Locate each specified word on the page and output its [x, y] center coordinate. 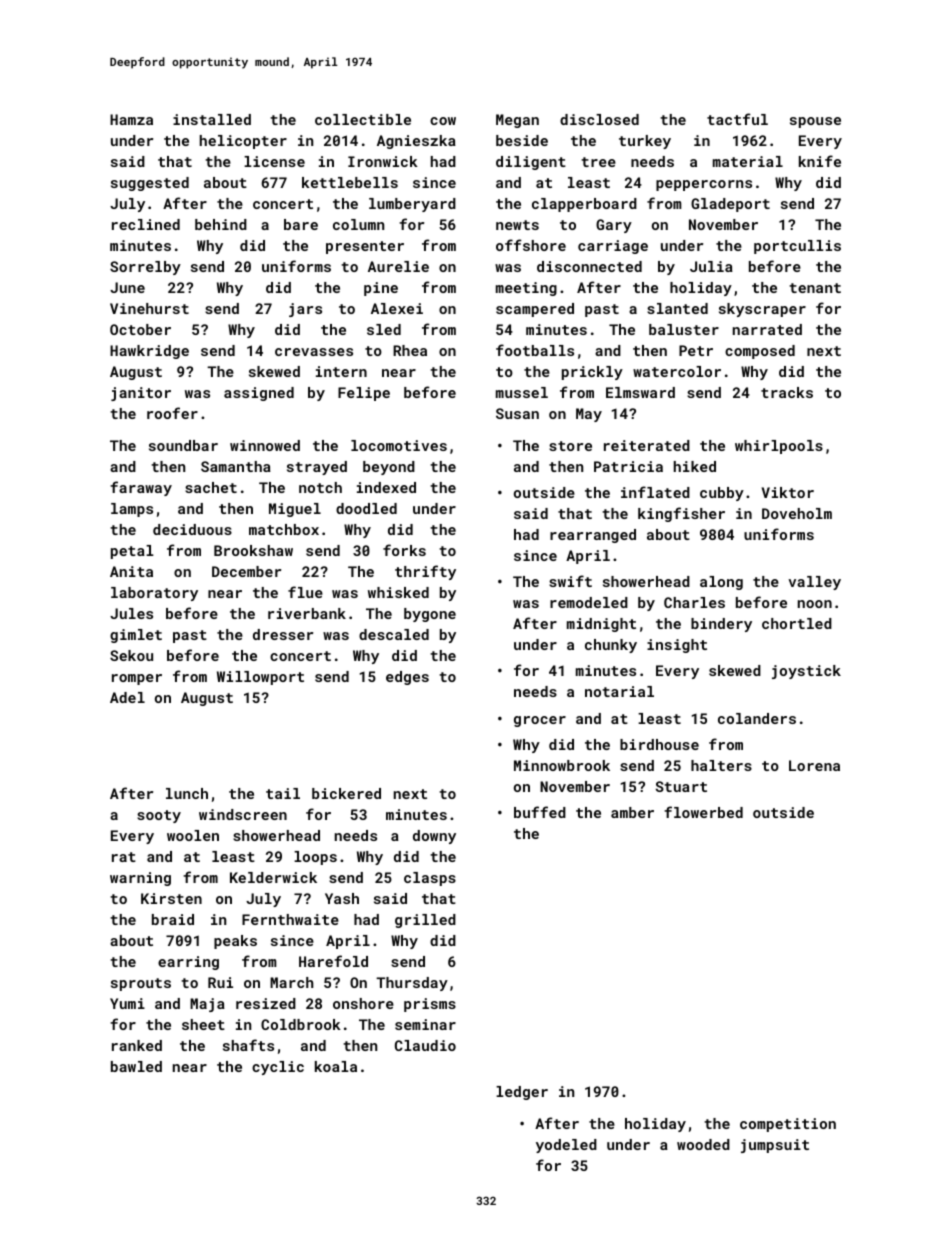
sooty [159, 816]
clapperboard [584, 205]
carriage [613, 247]
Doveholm [797, 513]
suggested [150, 184]
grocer [540, 721]
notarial [619, 691]
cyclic [278, 1068]
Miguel [295, 510]
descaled [394, 634]
